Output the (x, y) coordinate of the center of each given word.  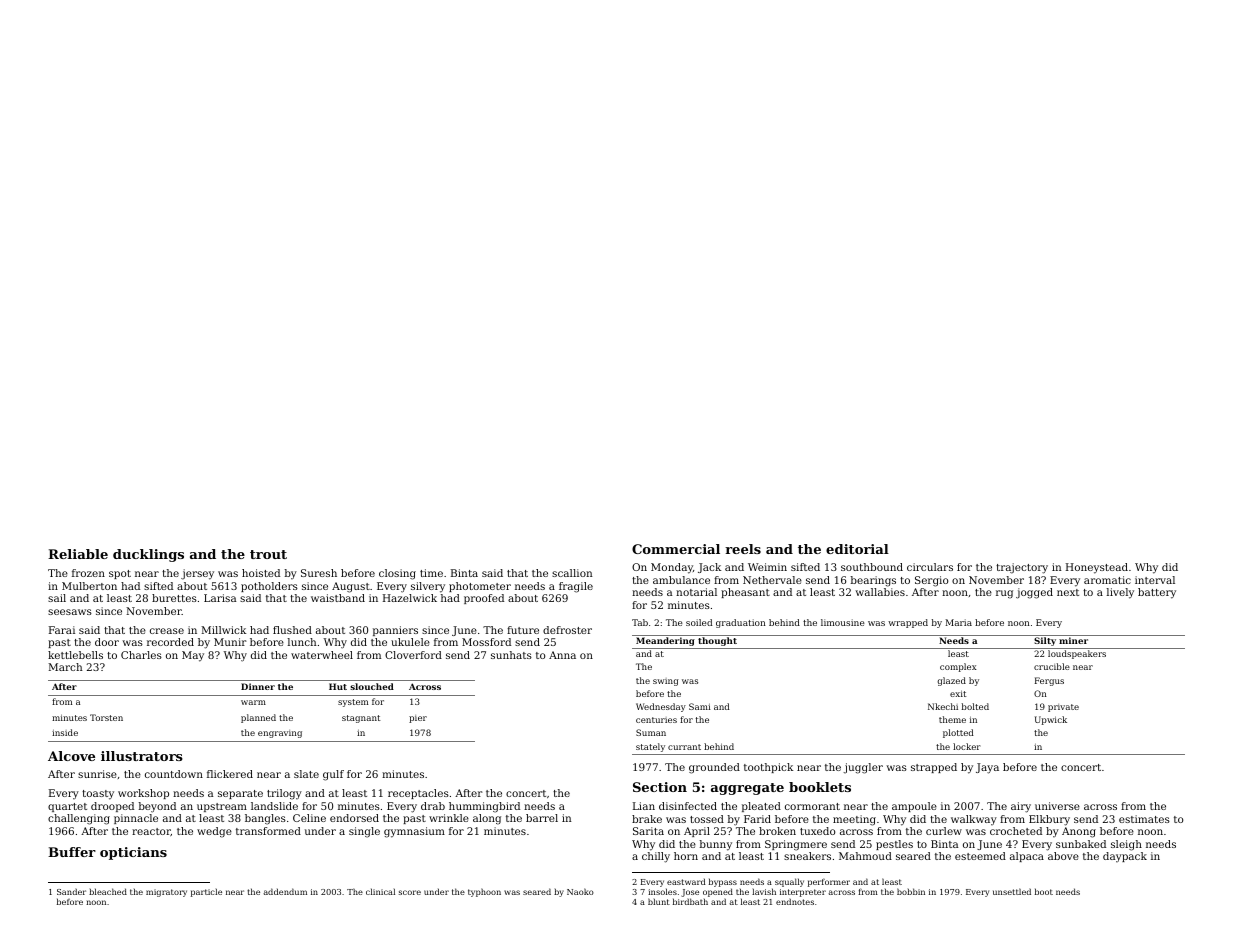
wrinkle (449, 818)
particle (206, 893)
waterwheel (322, 655)
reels (743, 549)
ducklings (148, 555)
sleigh (1126, 845)
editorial (857, 549)
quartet (67, 807)
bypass (723, 882)
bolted (975, 706)
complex (958, 667)
